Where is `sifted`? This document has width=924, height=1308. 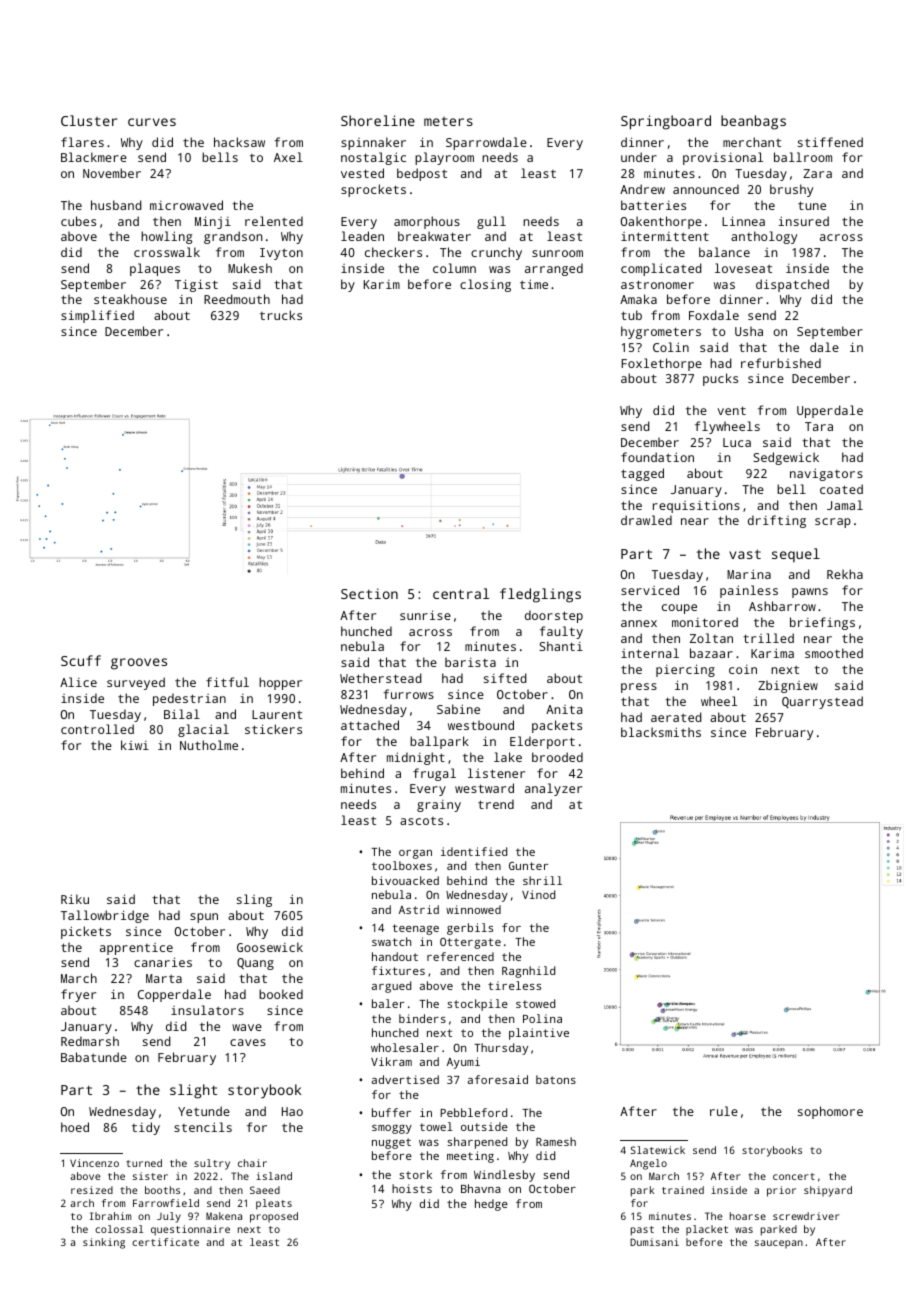 sifted is located at coordinates (505, 678).
